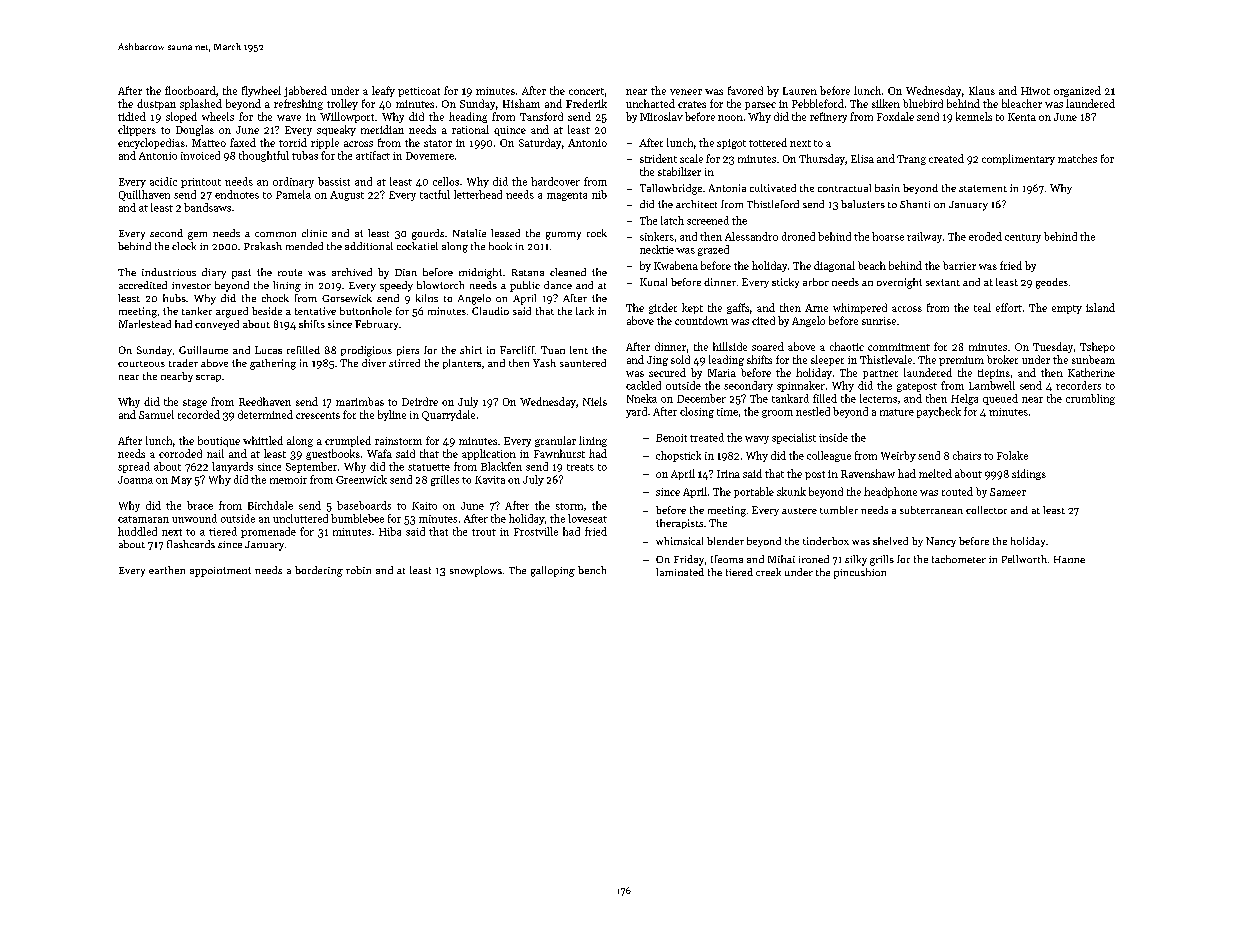 Image resolution: width=1233 pixels, height=952 pixels. What do you see at coordinates (915, 204) in the screenshot?
I see `Shanti` at bounding box center [915, 204].
